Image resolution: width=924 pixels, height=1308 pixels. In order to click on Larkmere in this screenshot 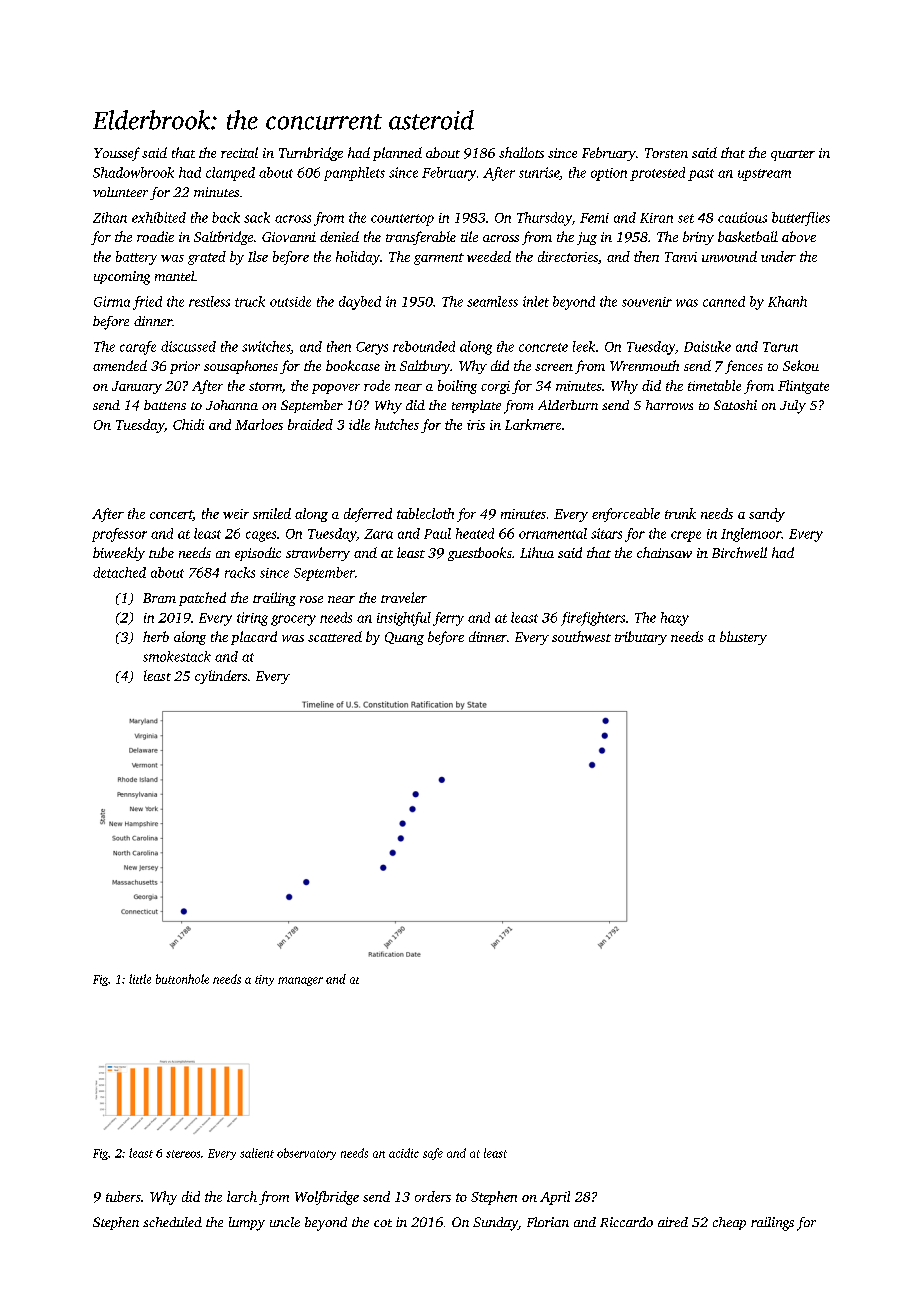, I will do `click(533, 424)`.
